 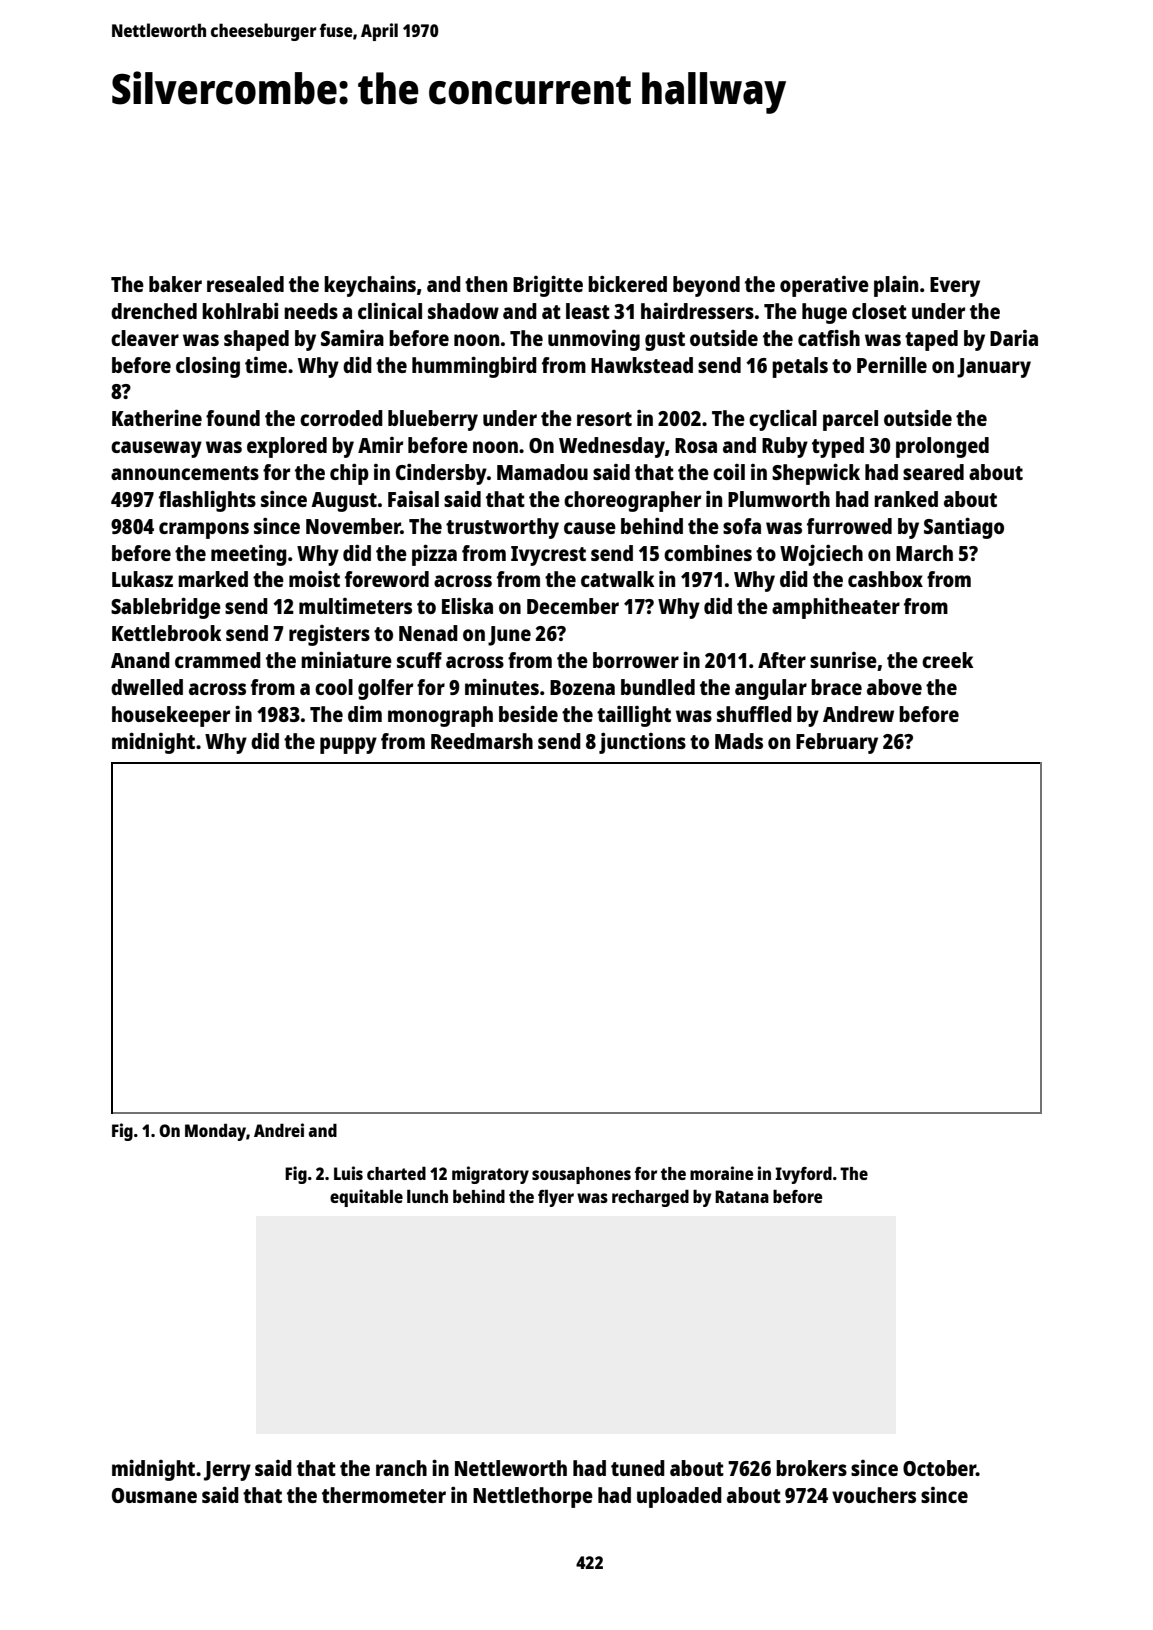 I want to click on Mads, so click(x=739, y=741).
